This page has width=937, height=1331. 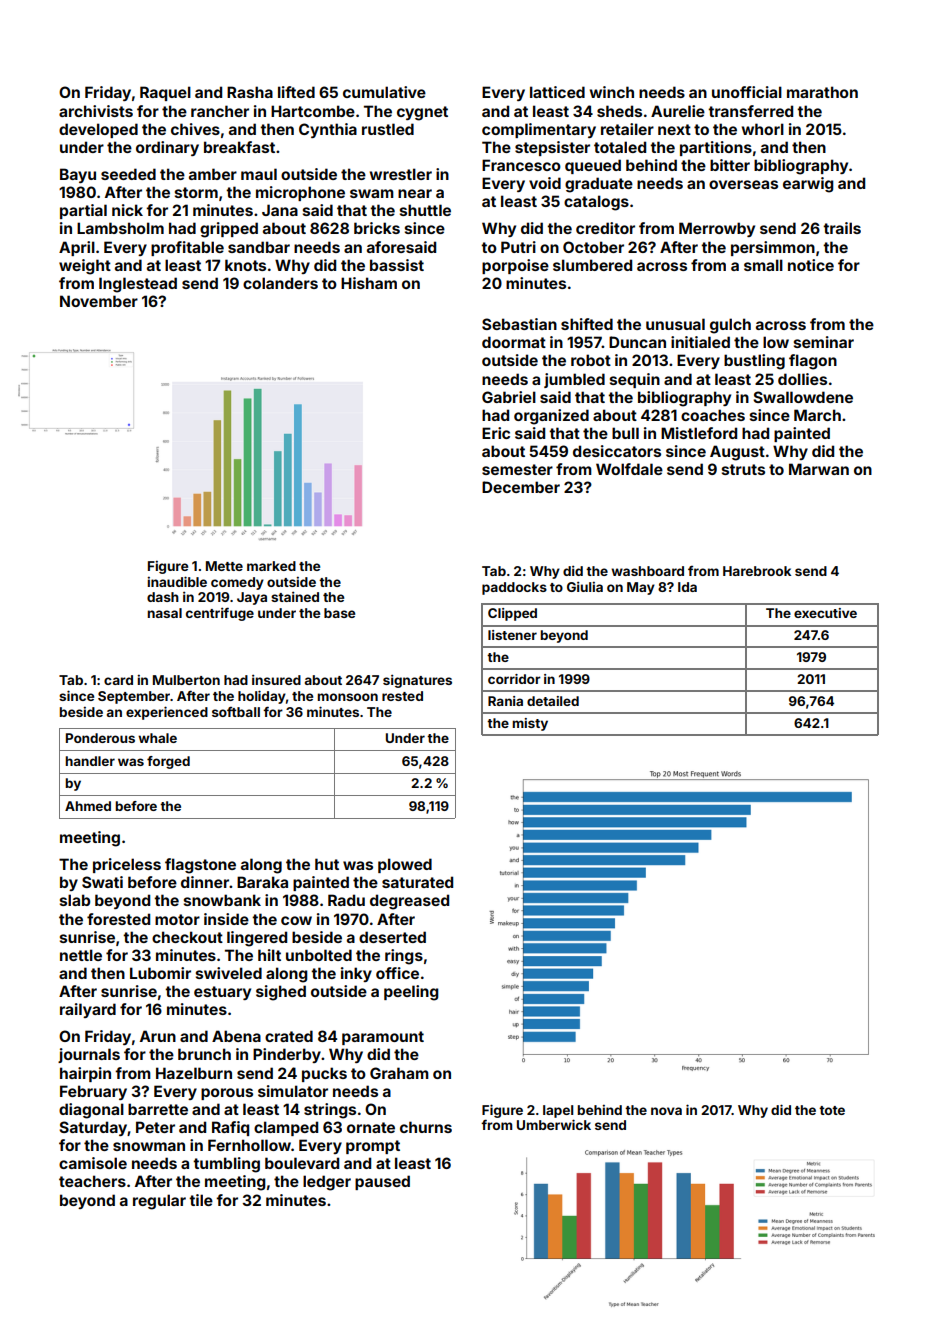 I want to click on handler, so click(x=90, y=761).
